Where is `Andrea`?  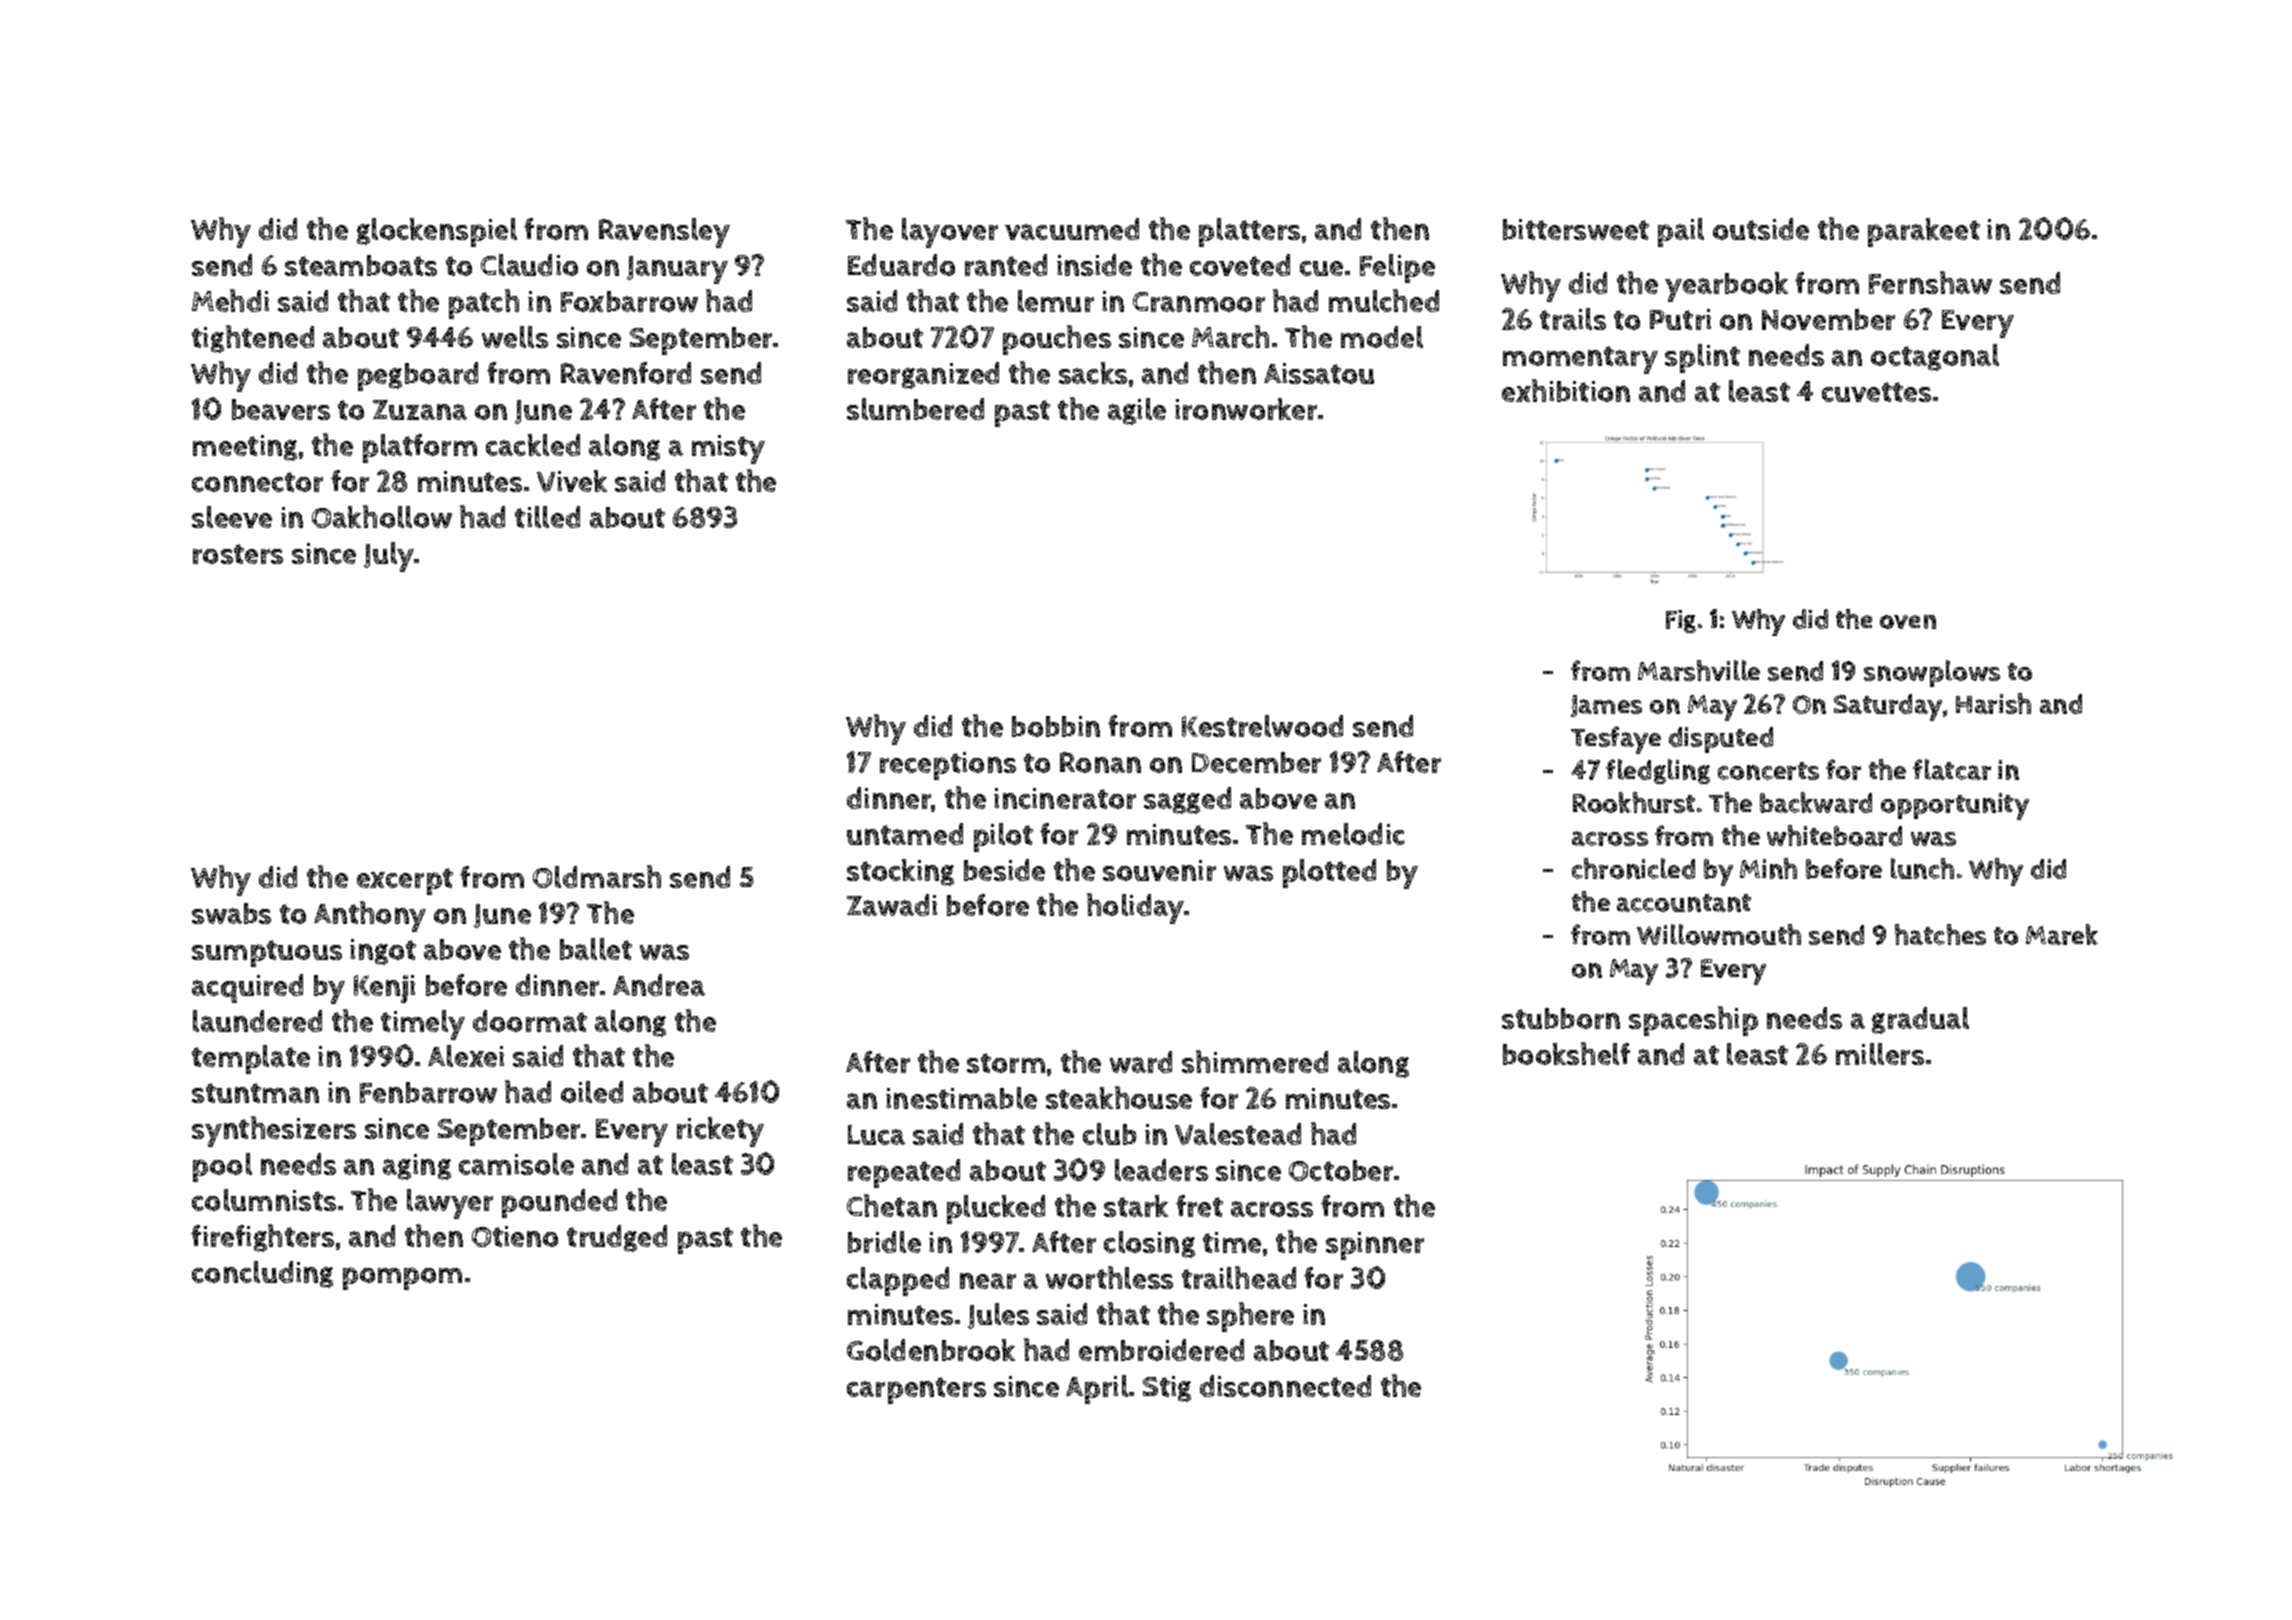
Andrea is located at coordinates (659, 985).
